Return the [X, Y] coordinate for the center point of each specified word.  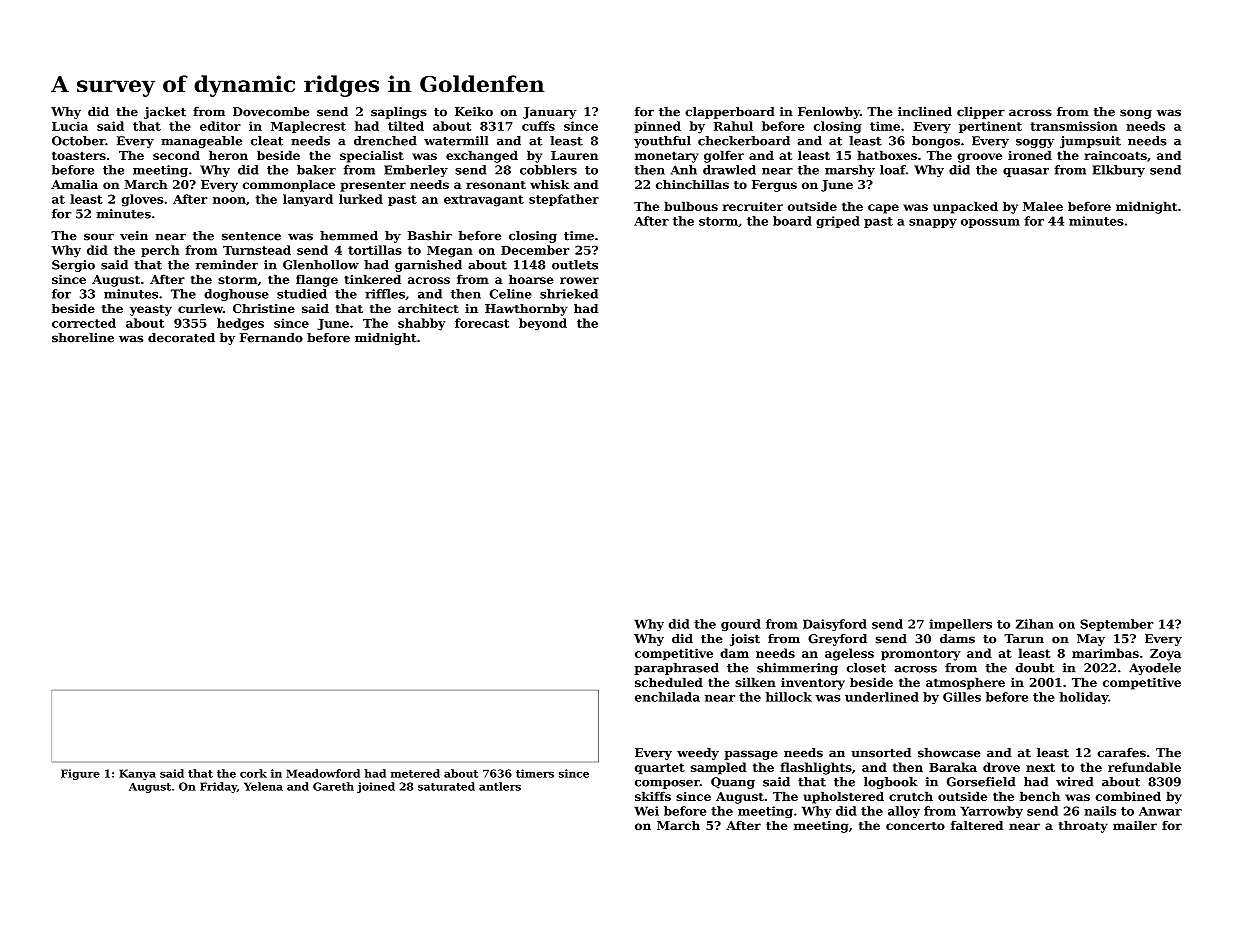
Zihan [1035, 624]
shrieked [569, 294]
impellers [960, 625]
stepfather [564, 200]
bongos [936, 142]
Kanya [137, 774]
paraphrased [676, 669]
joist [745, 640]
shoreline [83, 338]
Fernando [271, 338]
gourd [741, 625]
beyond [543, 324]
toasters [79, 155]
